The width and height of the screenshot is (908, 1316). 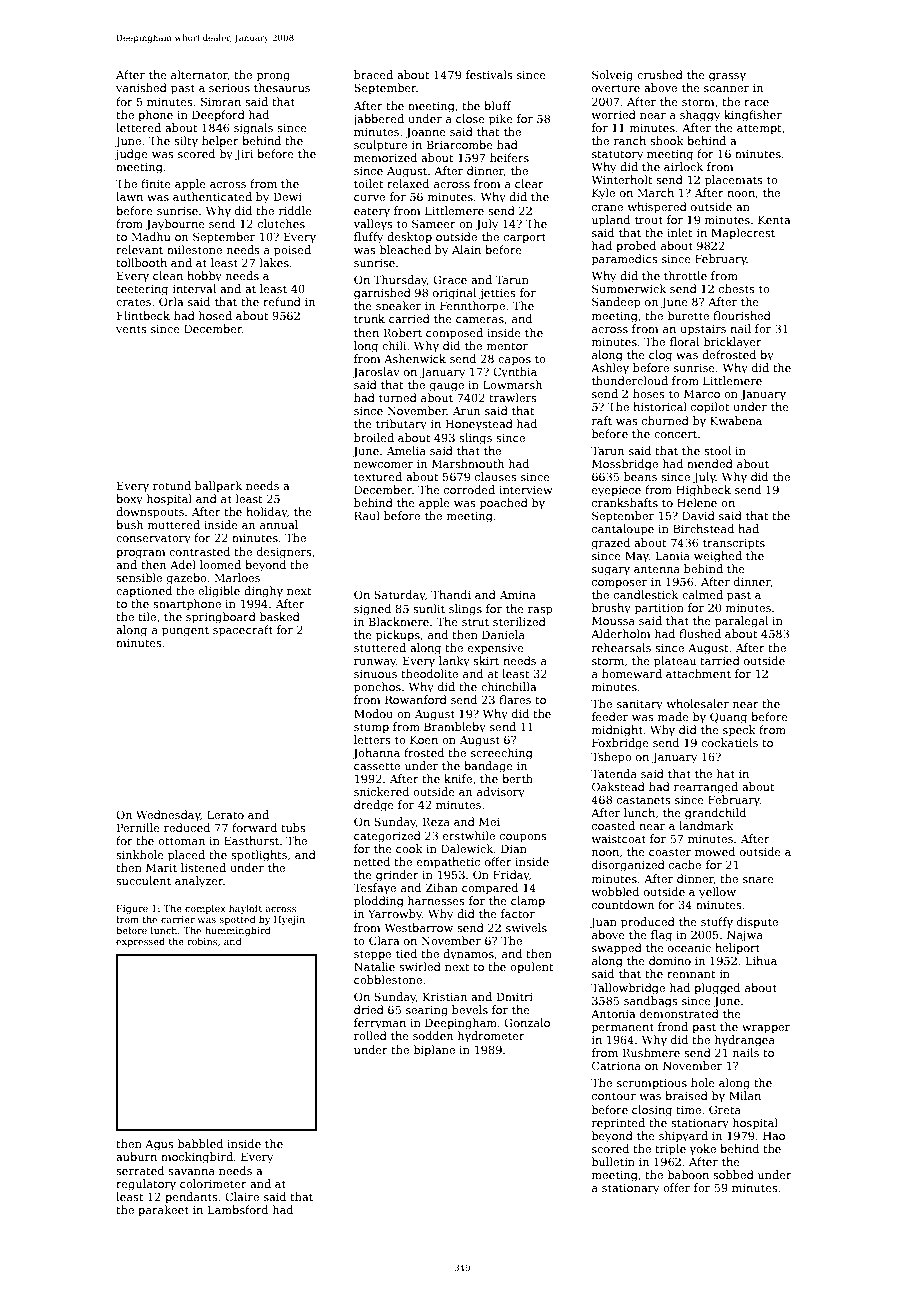 What do you see at coordinates (675, 434) in the screenshot?
I see `concert` at bounding box center [675, 434].
